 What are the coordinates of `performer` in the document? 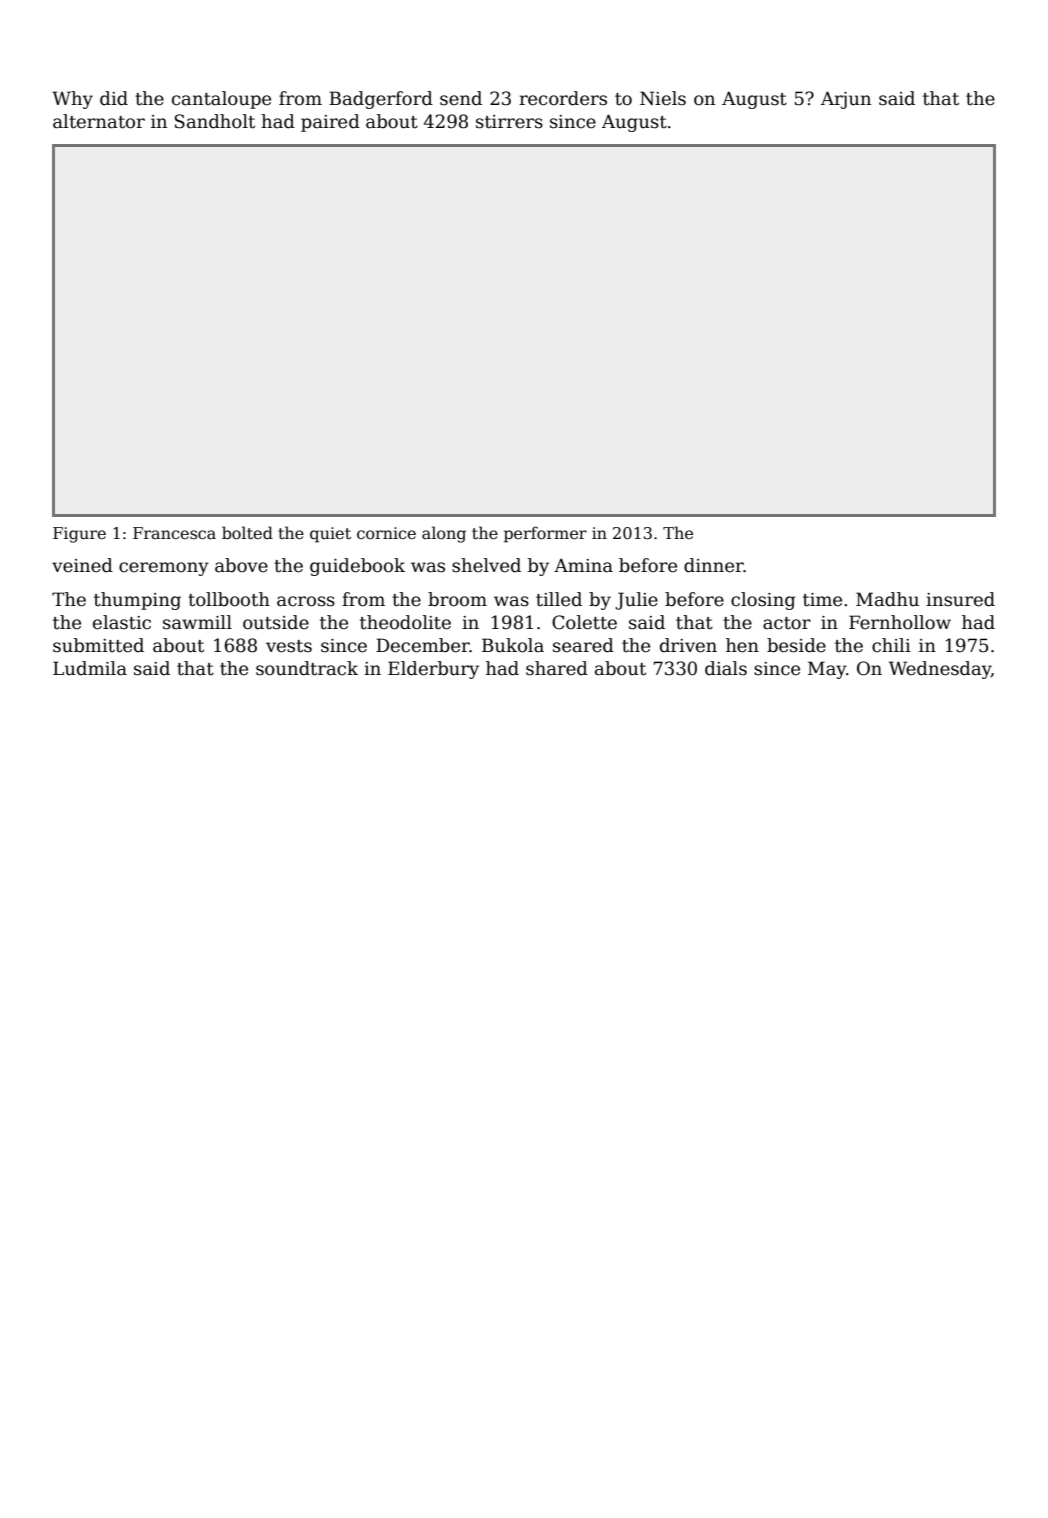 It's located at (545, 534).
